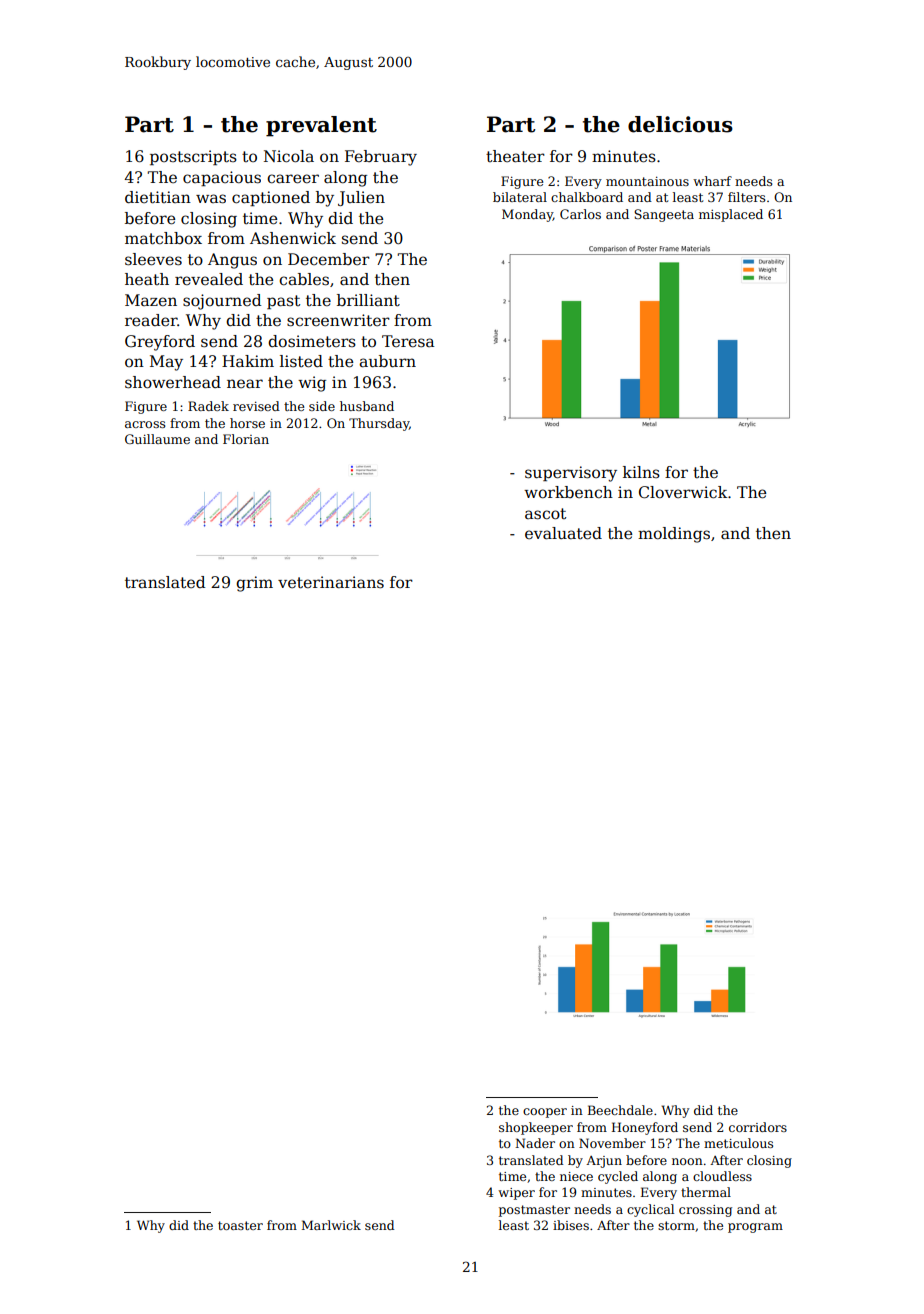 This screenshot has width=924, height=1314. I want to click on shopkeeper, so click(536, 1128).
